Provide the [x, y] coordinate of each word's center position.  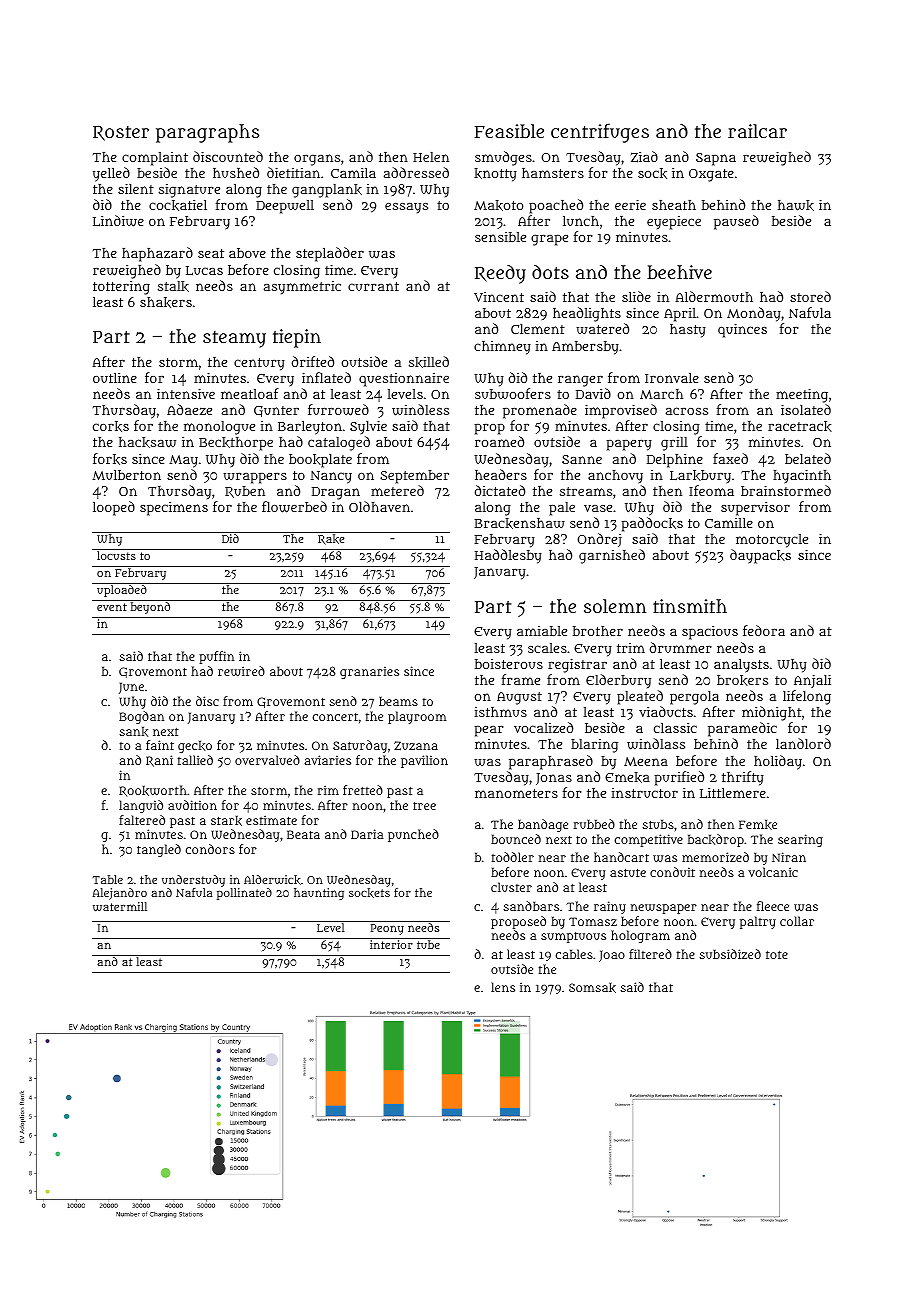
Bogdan [141, 717]
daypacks [760, 556]
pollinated [244, 894]
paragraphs [207, 133]
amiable [542, 631]
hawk [796, 205]
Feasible [509, 131]
